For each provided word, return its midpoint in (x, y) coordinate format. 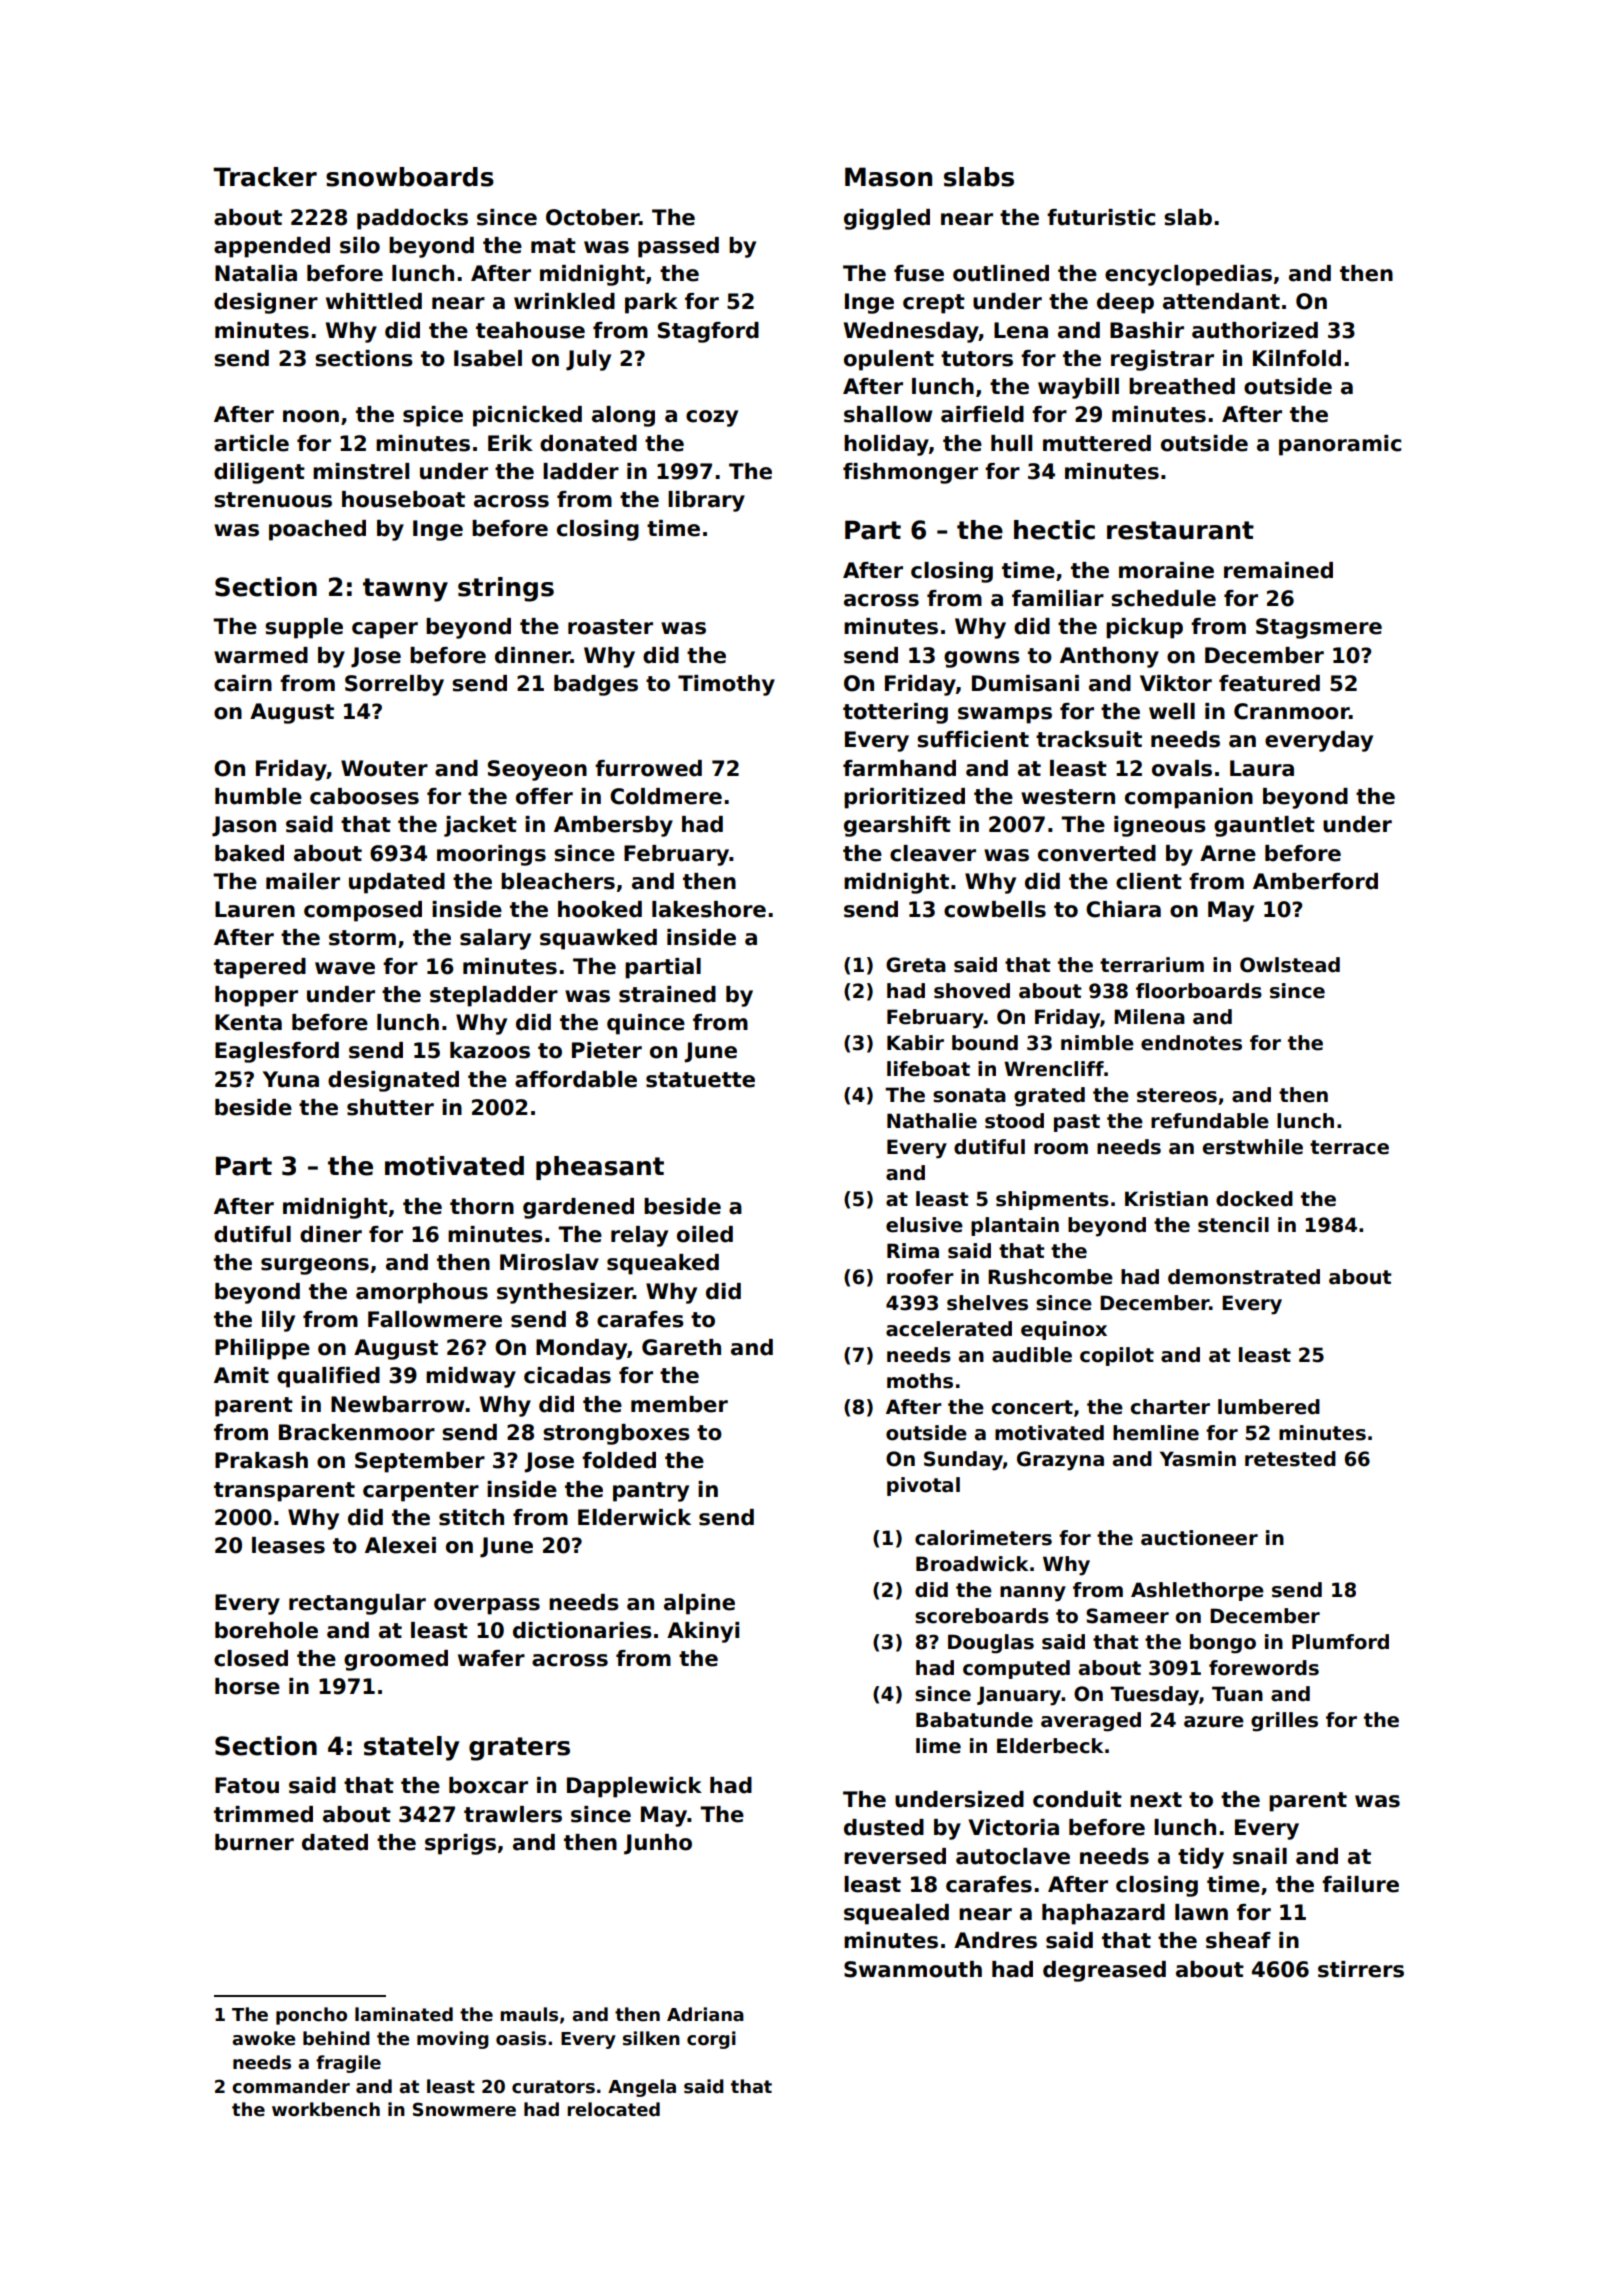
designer (266, 303)
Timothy (726, 685)
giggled (887, 219)
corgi (711, 2040)
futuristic (1101, 217)
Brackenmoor (357, 1432)
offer (544, 796)
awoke (263, 2038)
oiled (705, 1234)
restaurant (1180, 530)
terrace (1349, 1147)
